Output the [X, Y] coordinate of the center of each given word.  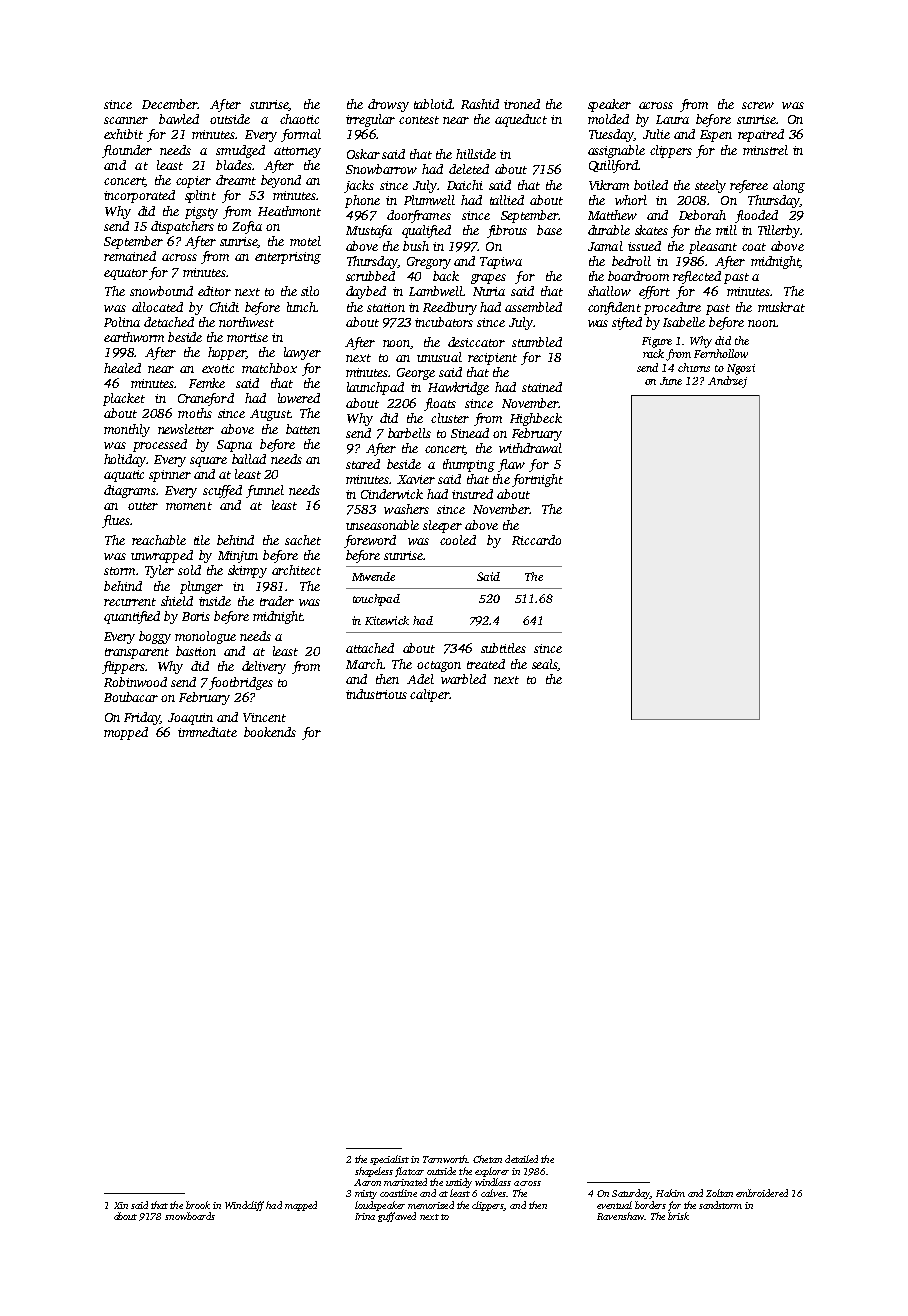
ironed [522, 104]
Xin [121, 1205]
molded [608, 119]
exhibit [123, 134]
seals [545, 665]
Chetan [487, 1159]
